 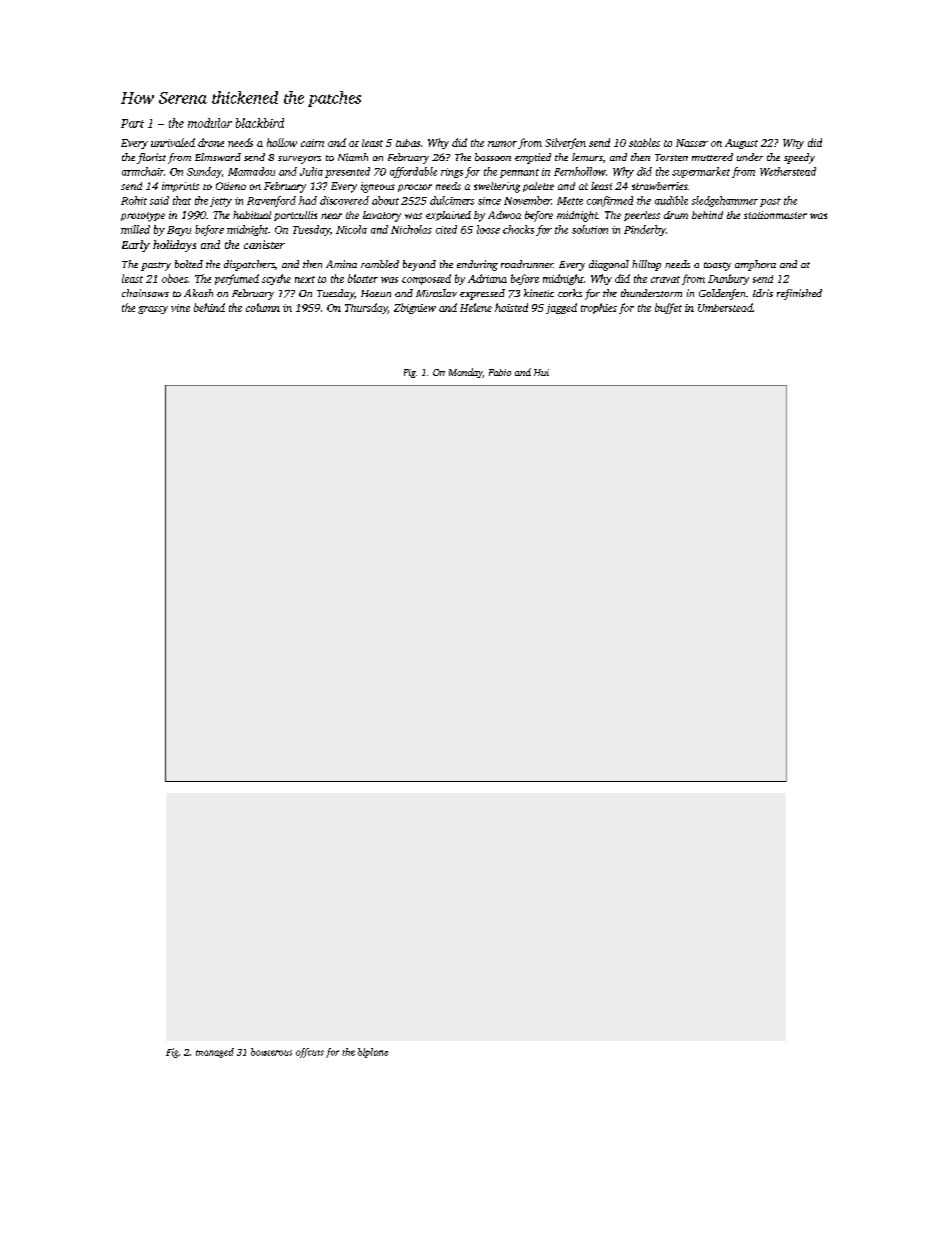 I want to click on Hui, so click(x=541, y=372).
